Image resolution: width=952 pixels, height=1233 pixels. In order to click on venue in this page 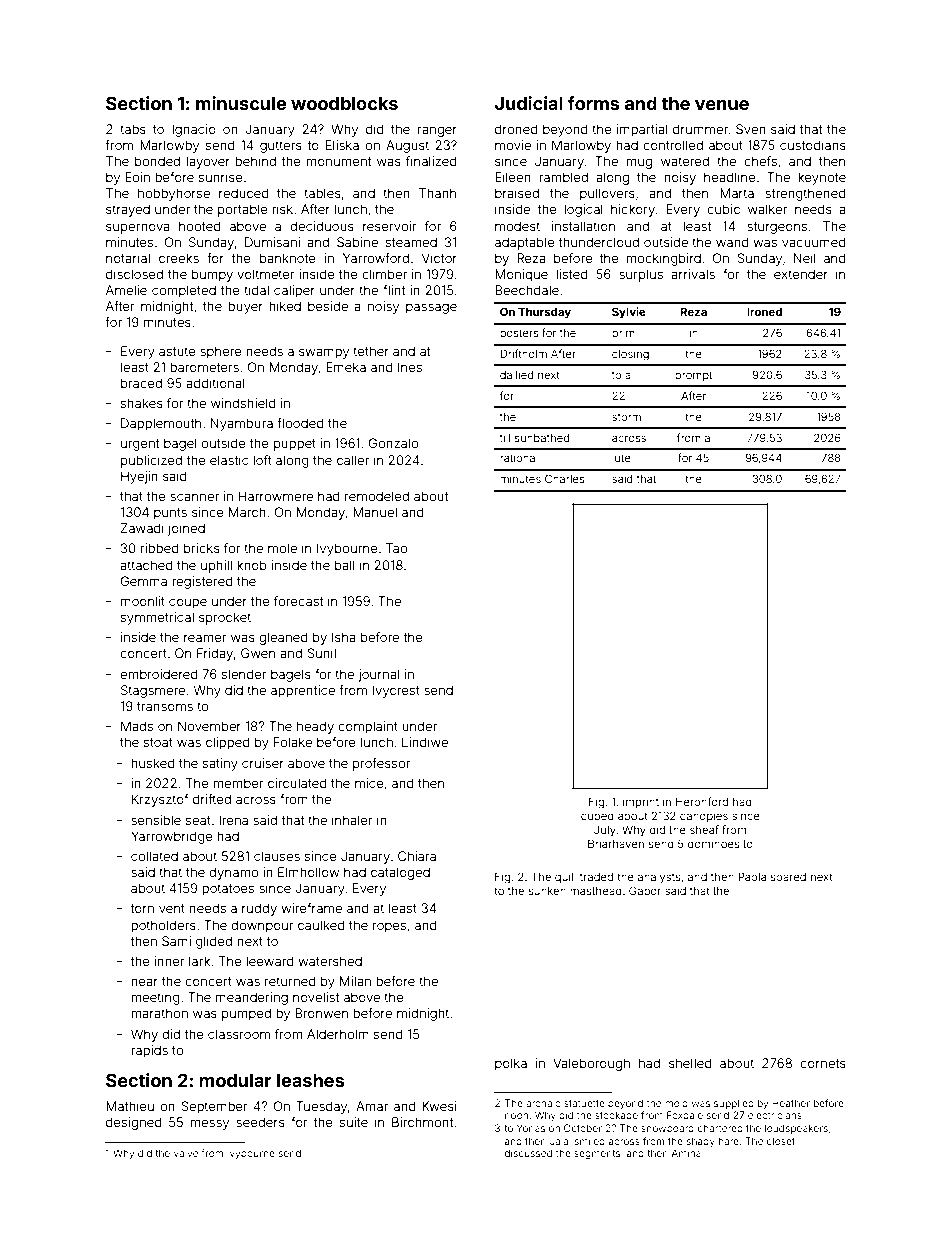, I will do `click(722, 105)`.
